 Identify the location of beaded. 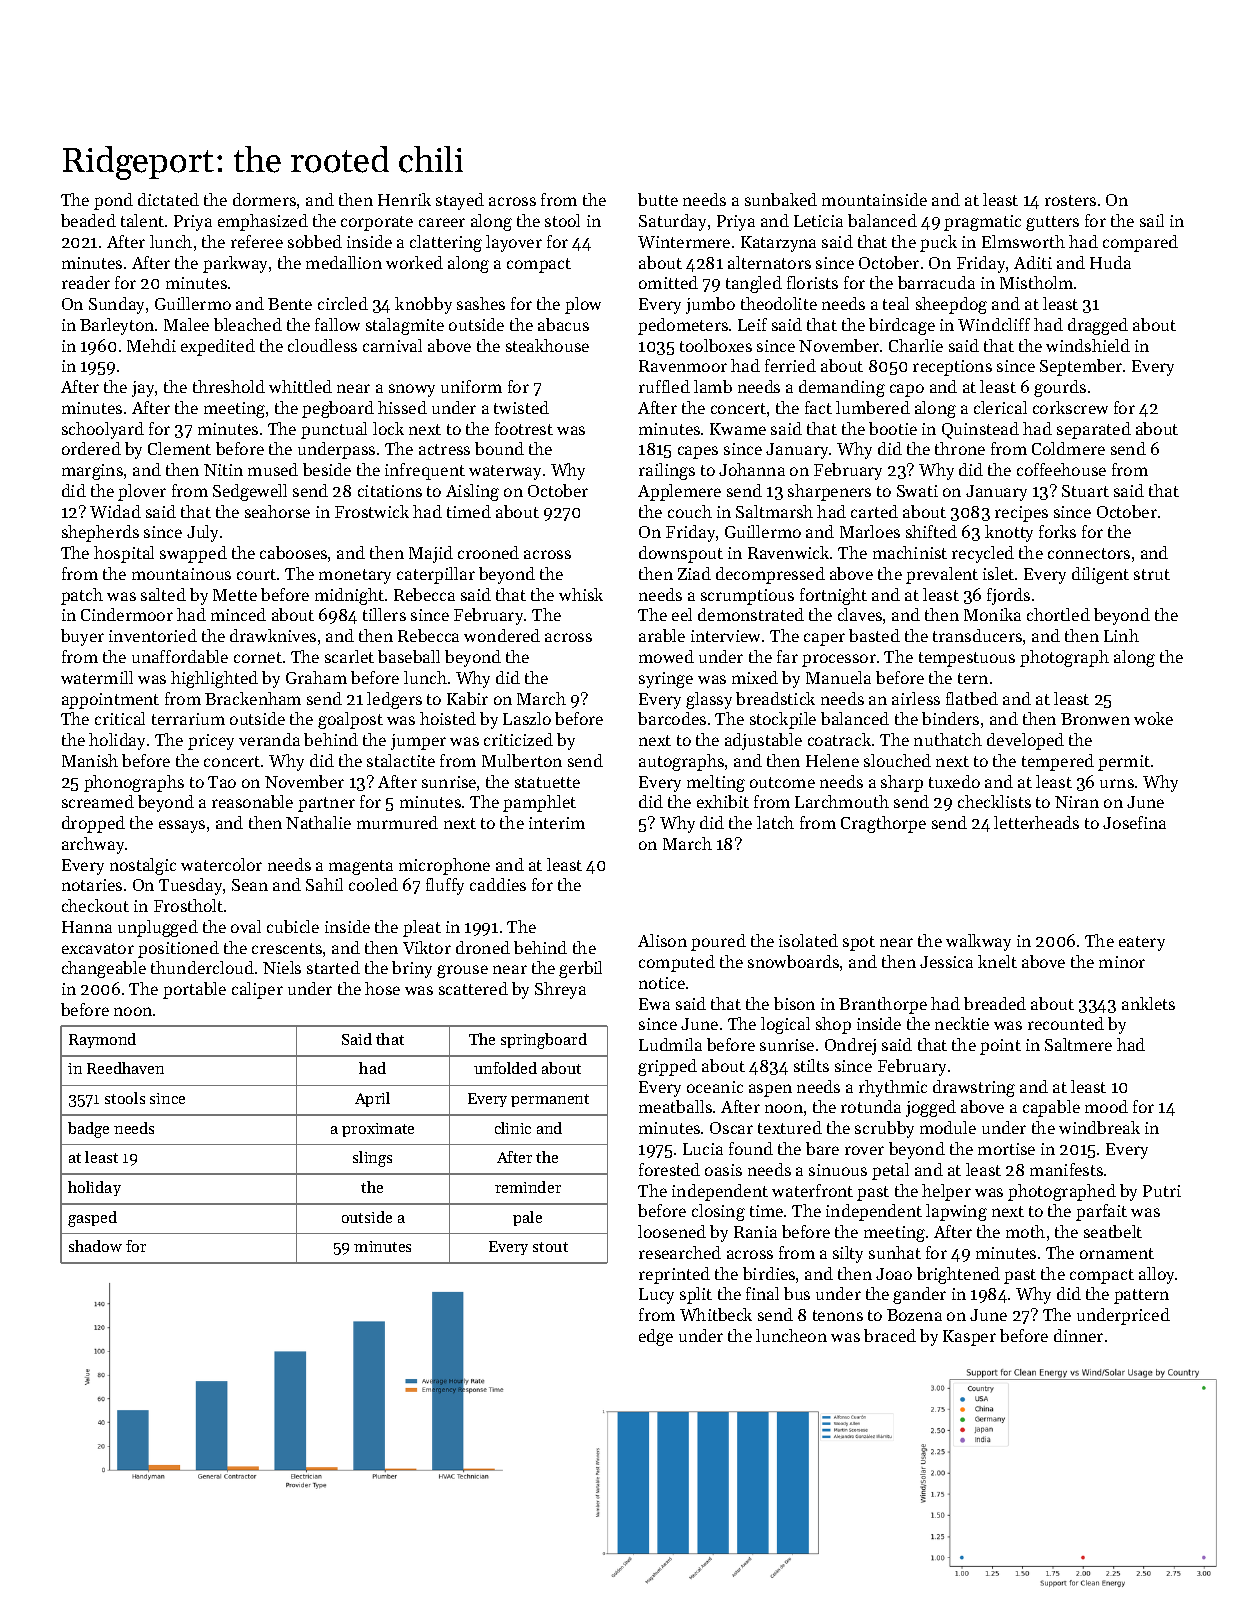
(88, 220).
